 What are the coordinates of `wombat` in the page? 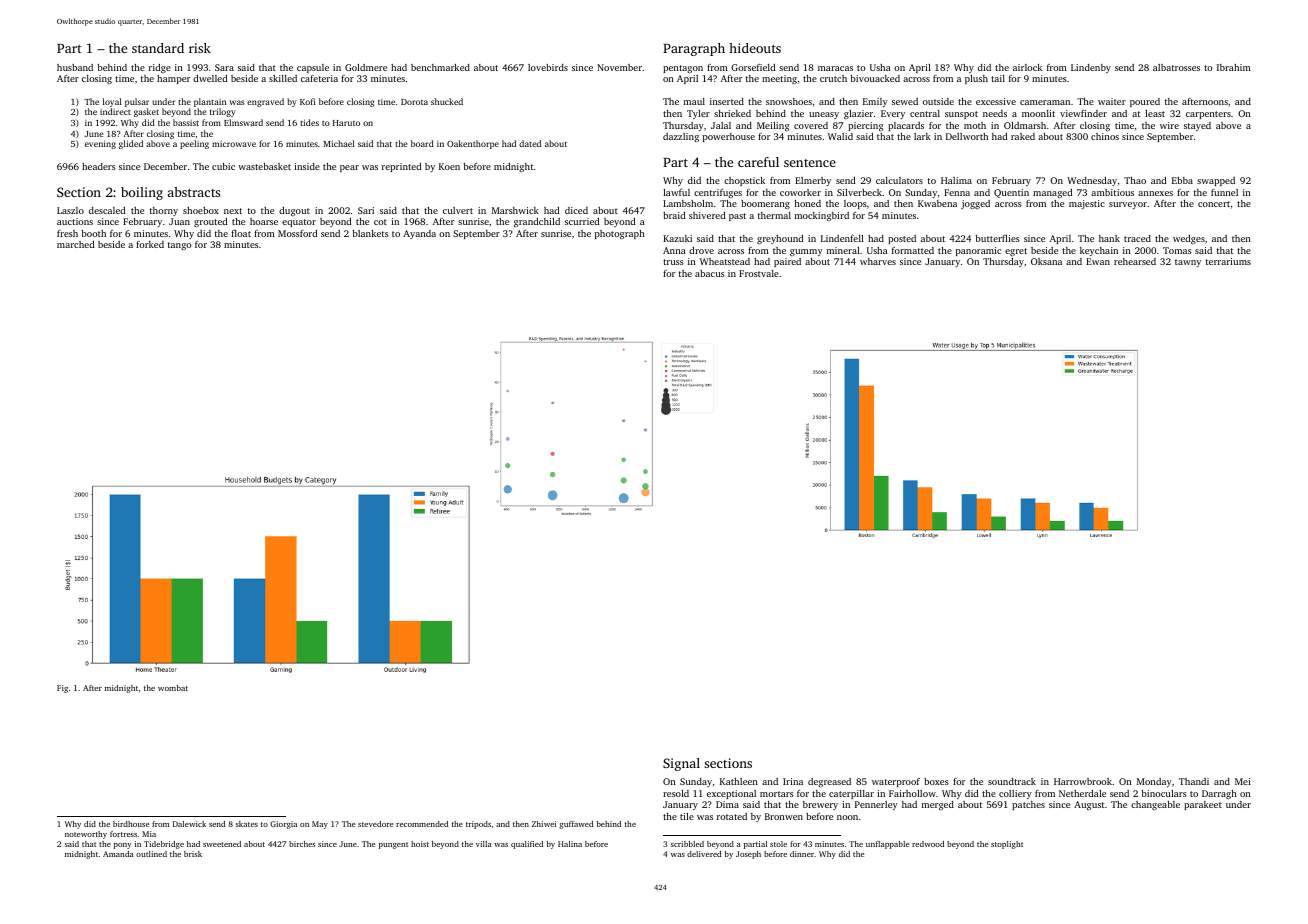 It's located at (173, 688).
